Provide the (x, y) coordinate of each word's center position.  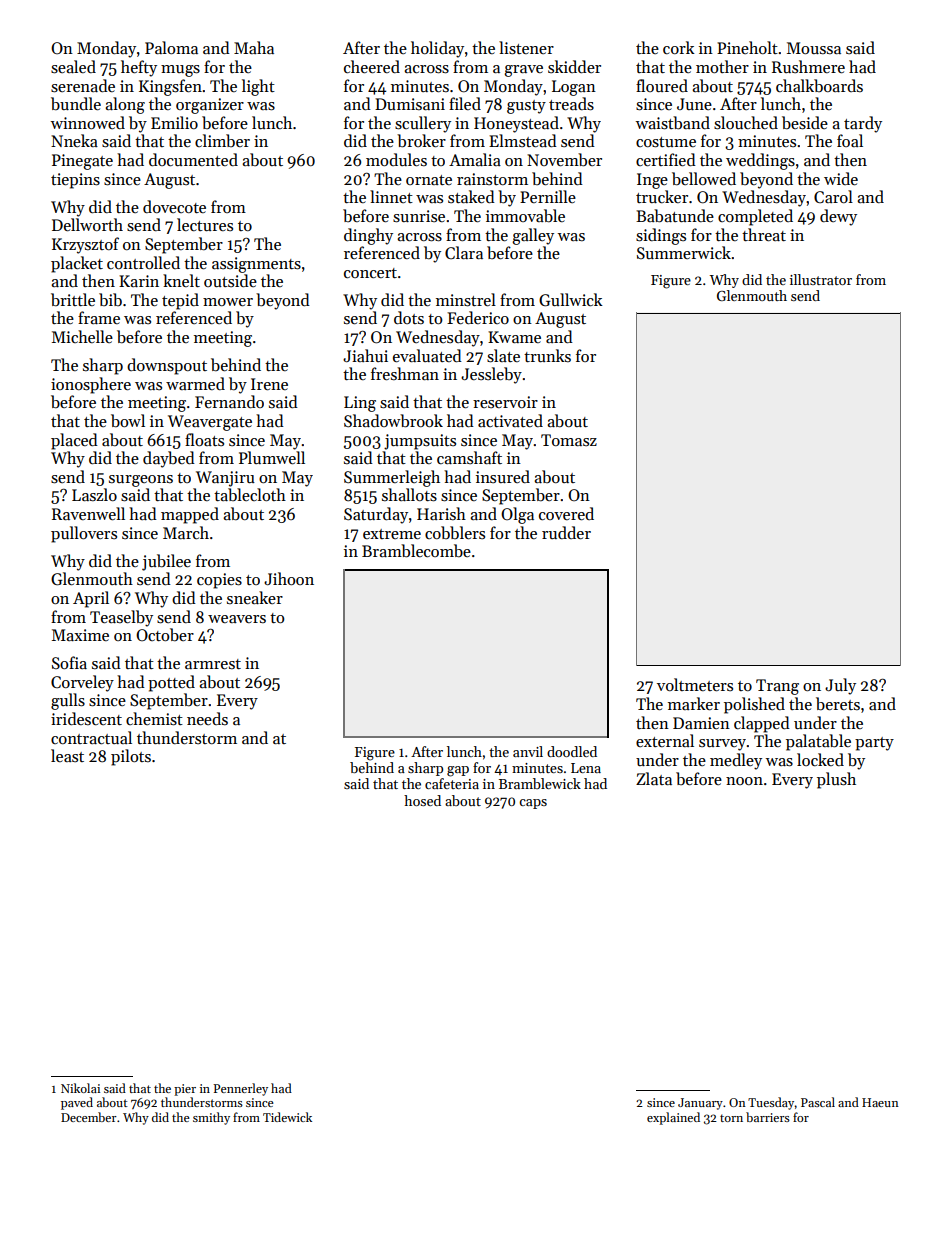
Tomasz (569, 440)
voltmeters (695, 684)
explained (673, 1118)
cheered (372, 66)
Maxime (80, 635)
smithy (211, 1118)
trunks (547, 355)
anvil (528, 751)
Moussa (814, 48)
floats (204, 439)
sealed (73, 67)
